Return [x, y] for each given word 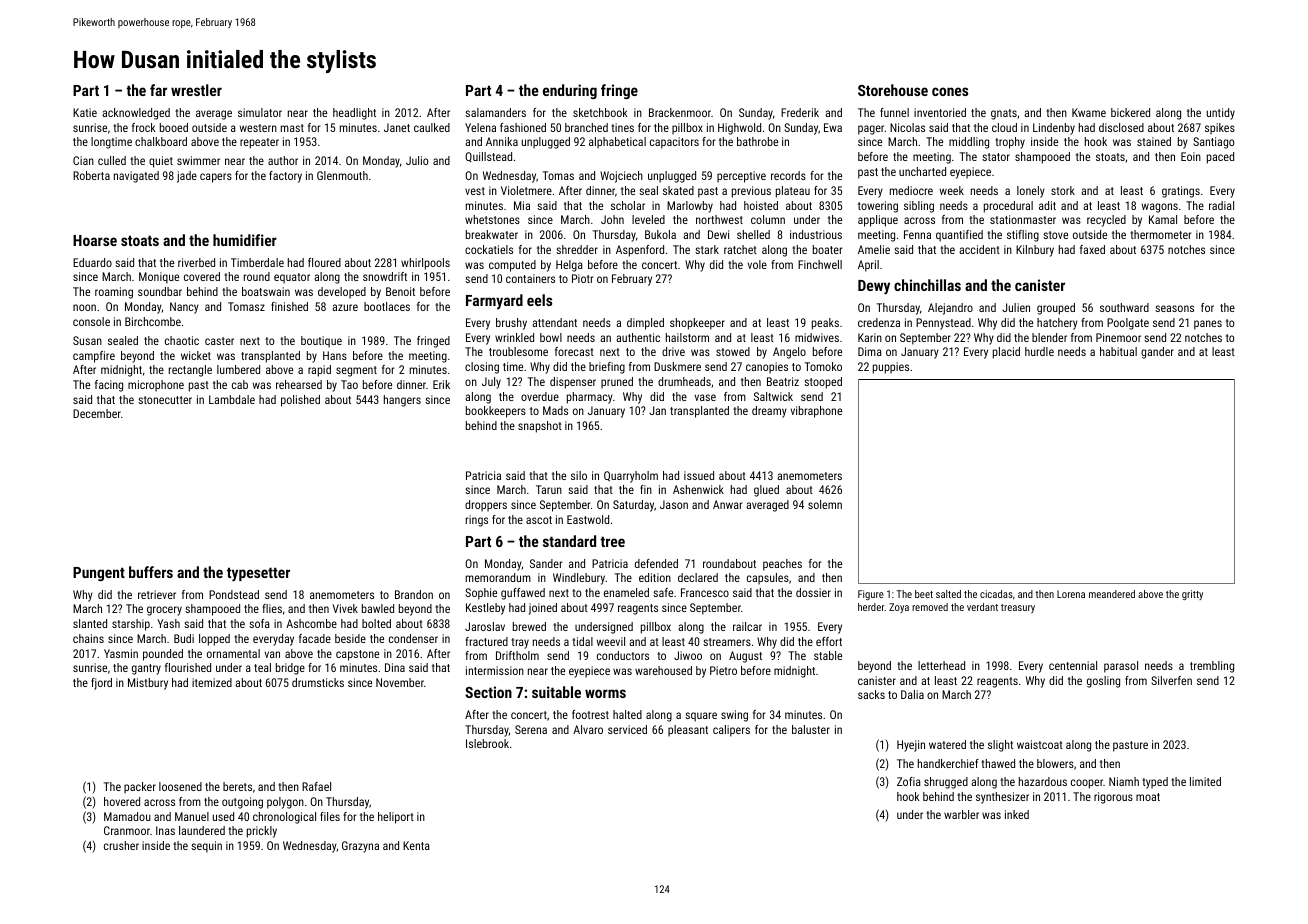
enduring [570, 91]
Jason [674, 504]
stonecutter [165, 400]
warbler [961, 814]
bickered [1130, 112]
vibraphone [816, 412]
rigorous [1113, 798]
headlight [354, 114]
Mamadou [127, 816]
